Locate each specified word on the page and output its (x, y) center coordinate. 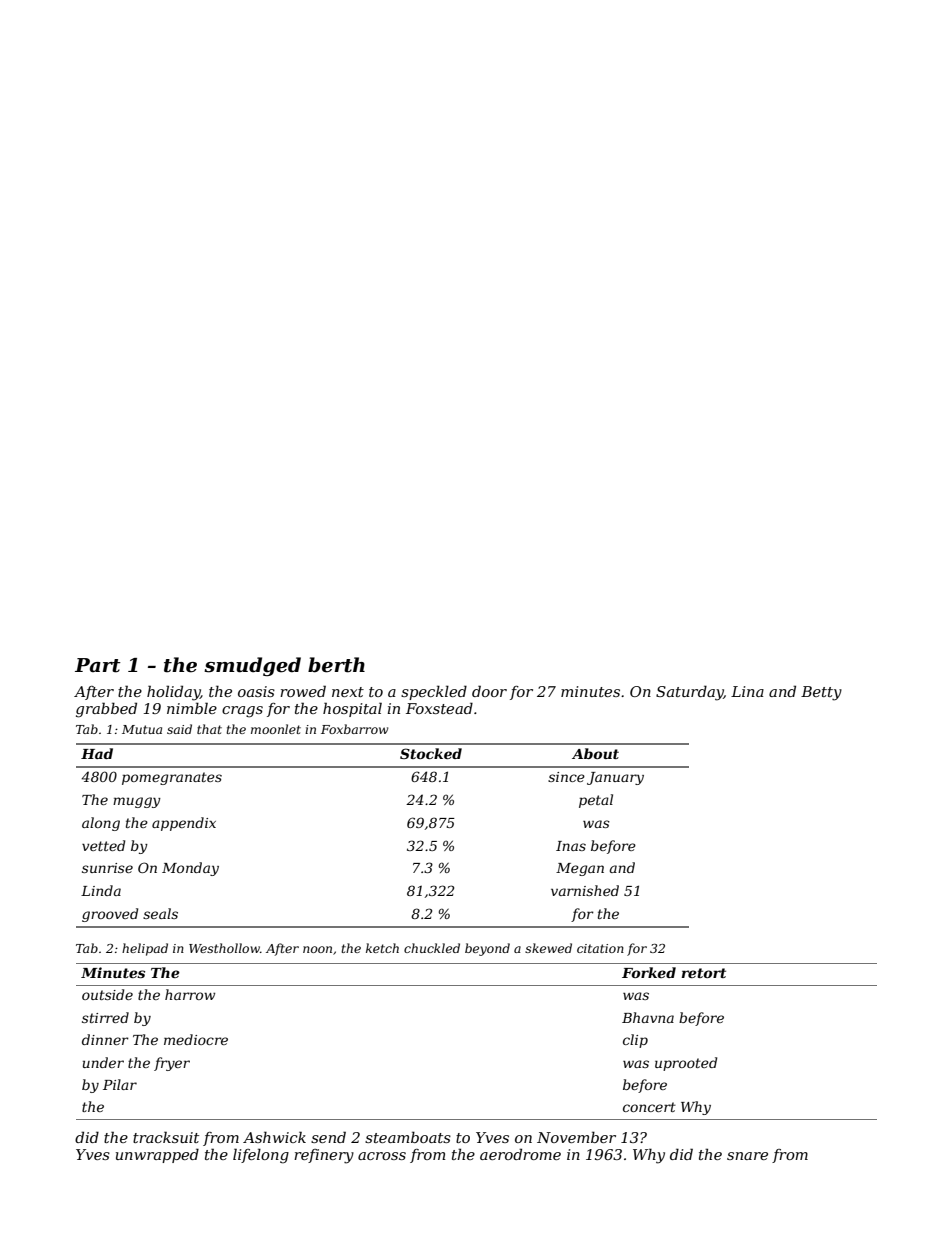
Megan (580, 869)
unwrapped (157, 1155)
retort (704, 973)
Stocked (431, 753)
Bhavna (648, 1017)
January (615, 778)
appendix (184, 824)
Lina (747, 691)
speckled (434, 692)
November (576, 1137)
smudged (252, 666)
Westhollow (224, 948)
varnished (585, 890)
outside (107, 994)
